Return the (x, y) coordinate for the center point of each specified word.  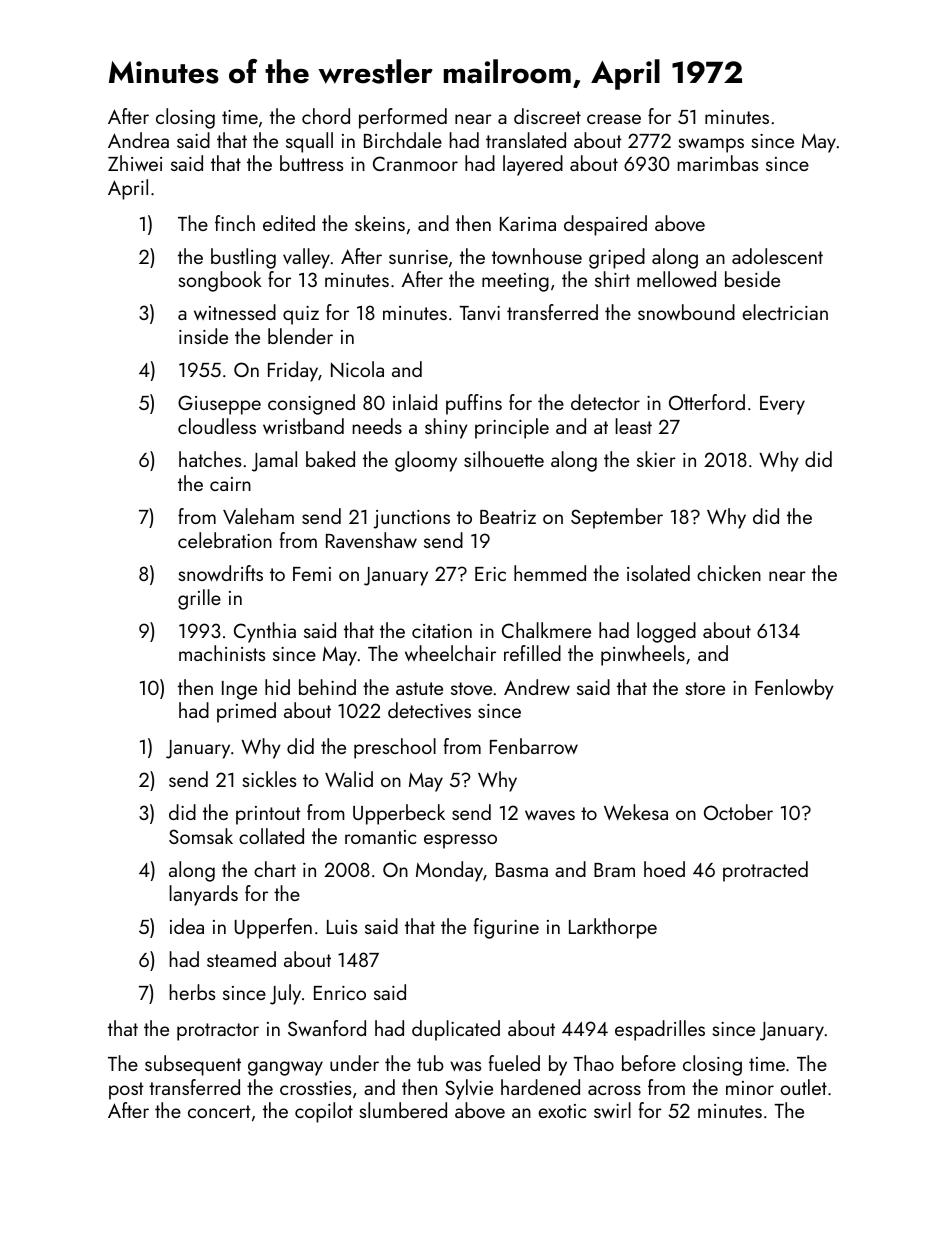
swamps (711, 145)
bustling (243, 258)
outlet (803, 1087)
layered (533, 165)
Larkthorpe (613, 928)
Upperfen (273, 928)
